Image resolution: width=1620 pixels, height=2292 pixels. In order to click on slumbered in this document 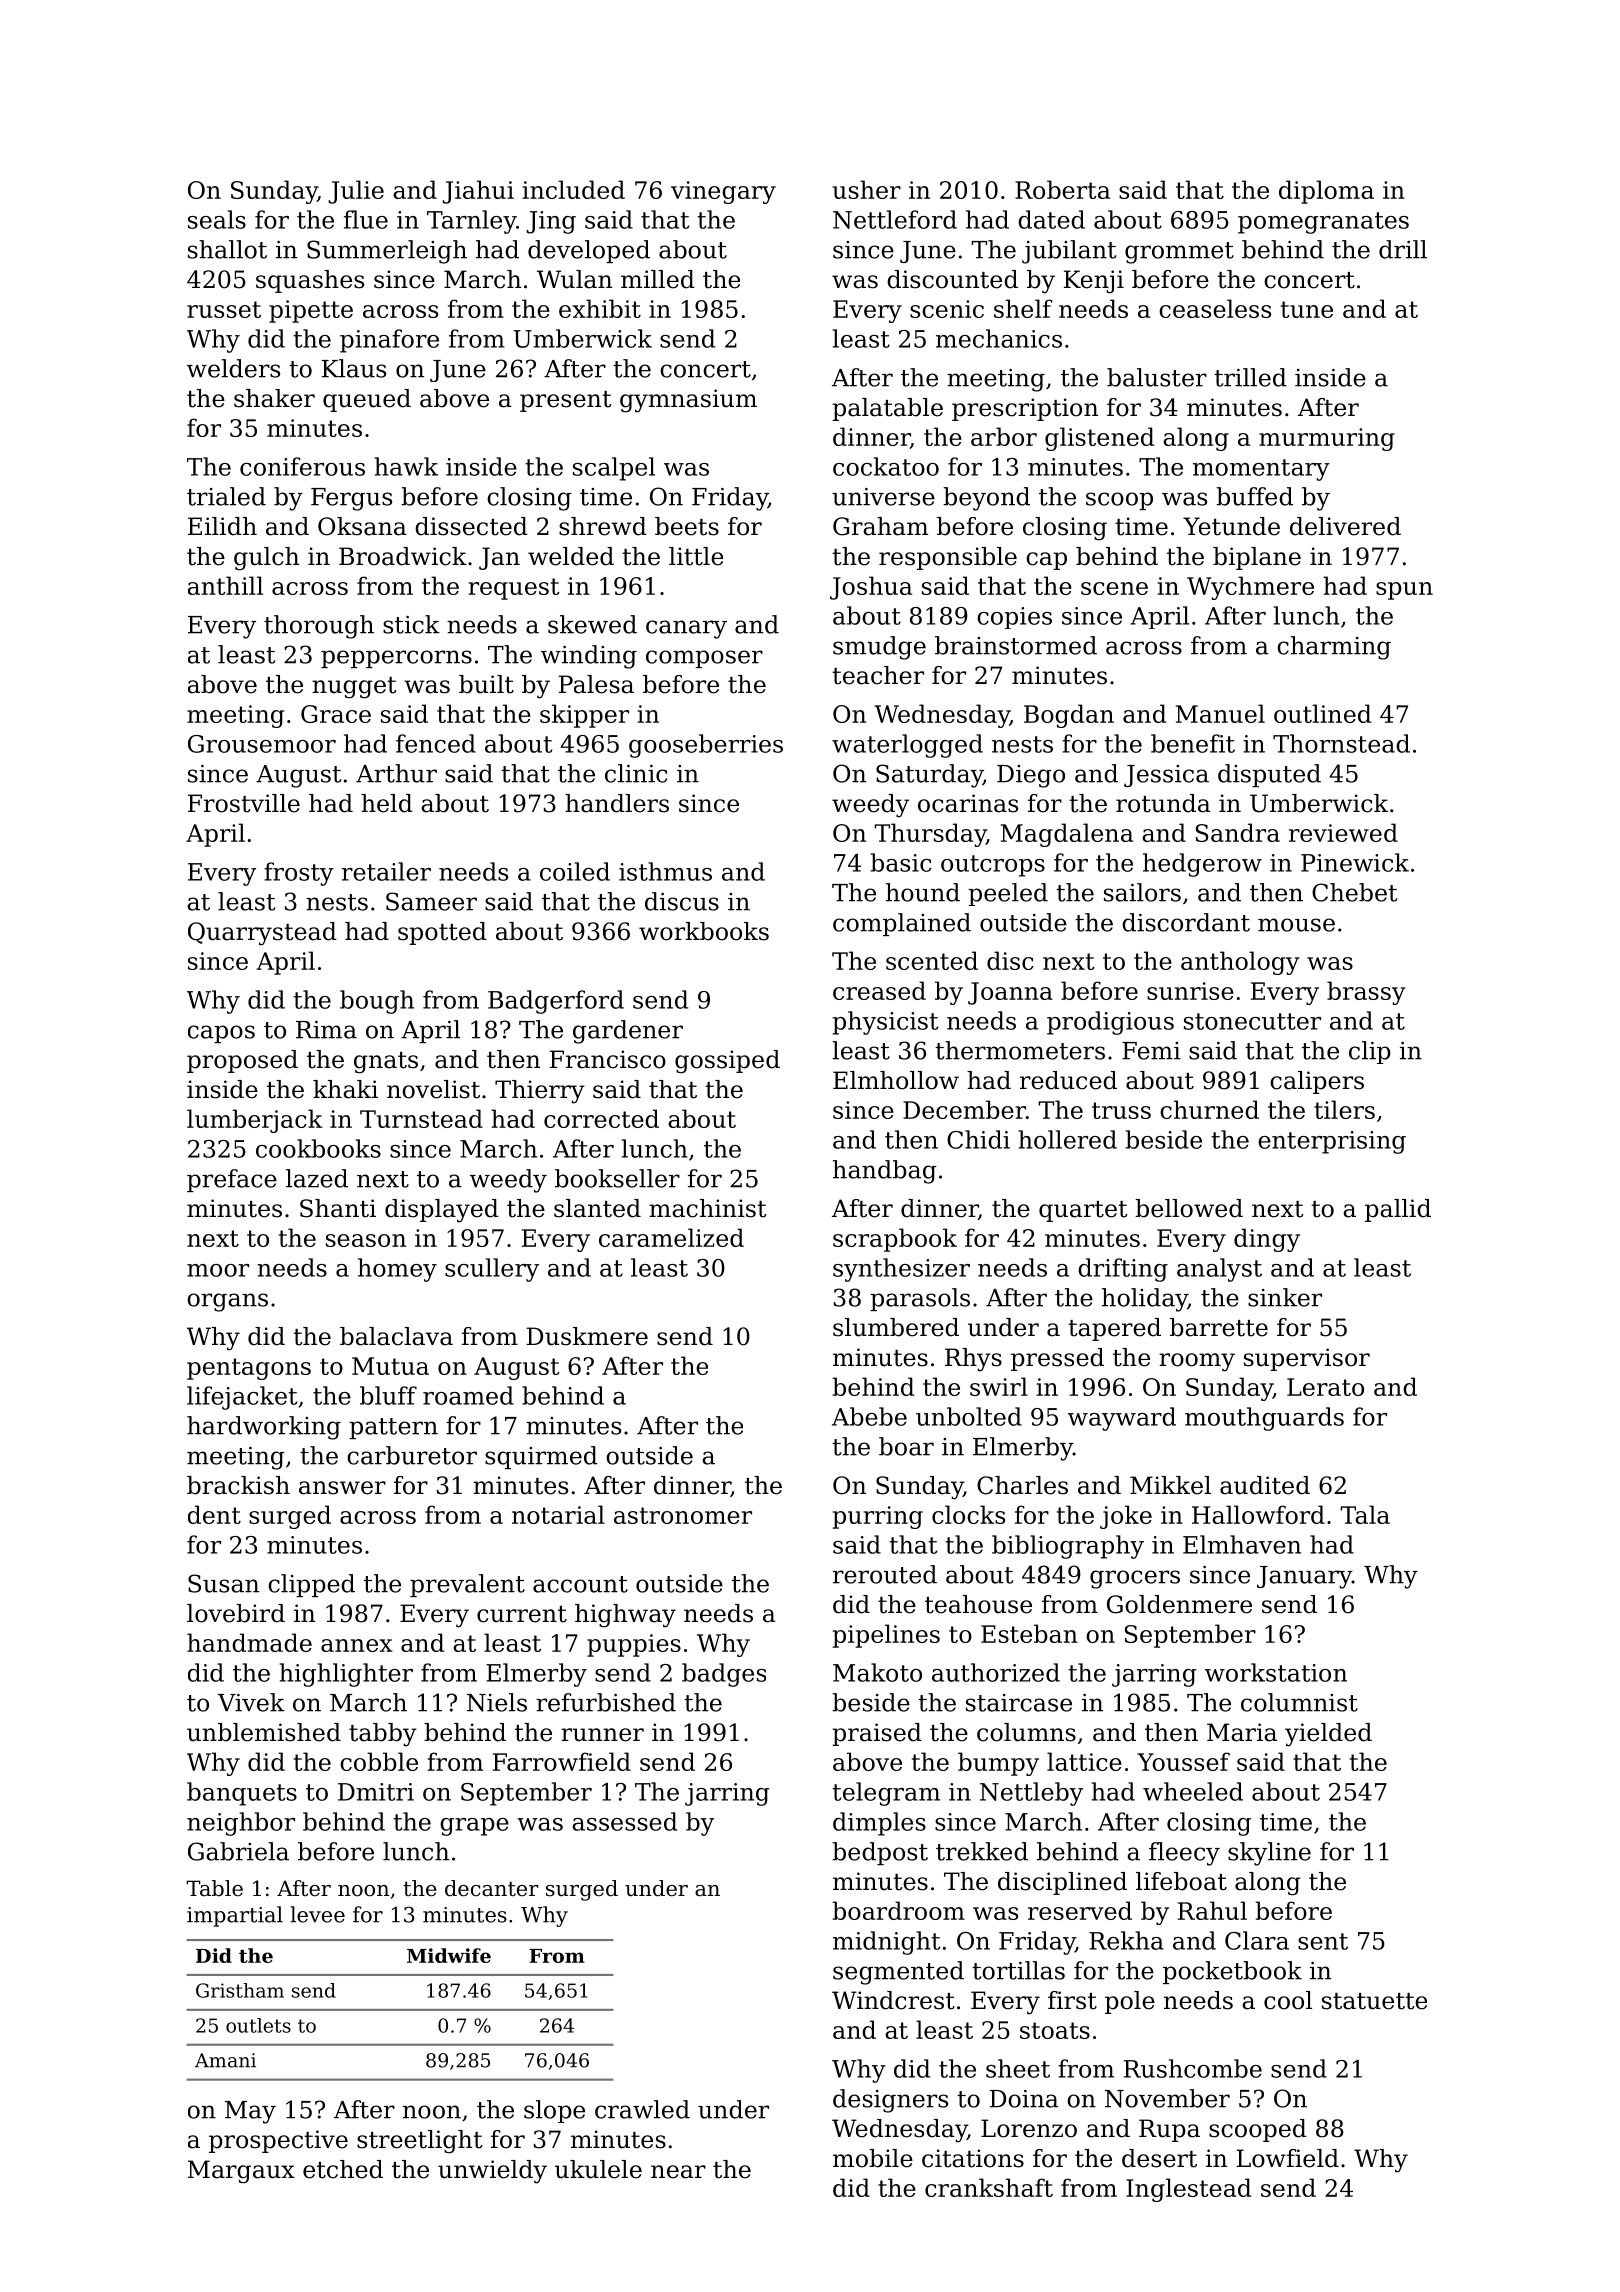, I will do `click(896, 1327)`.
